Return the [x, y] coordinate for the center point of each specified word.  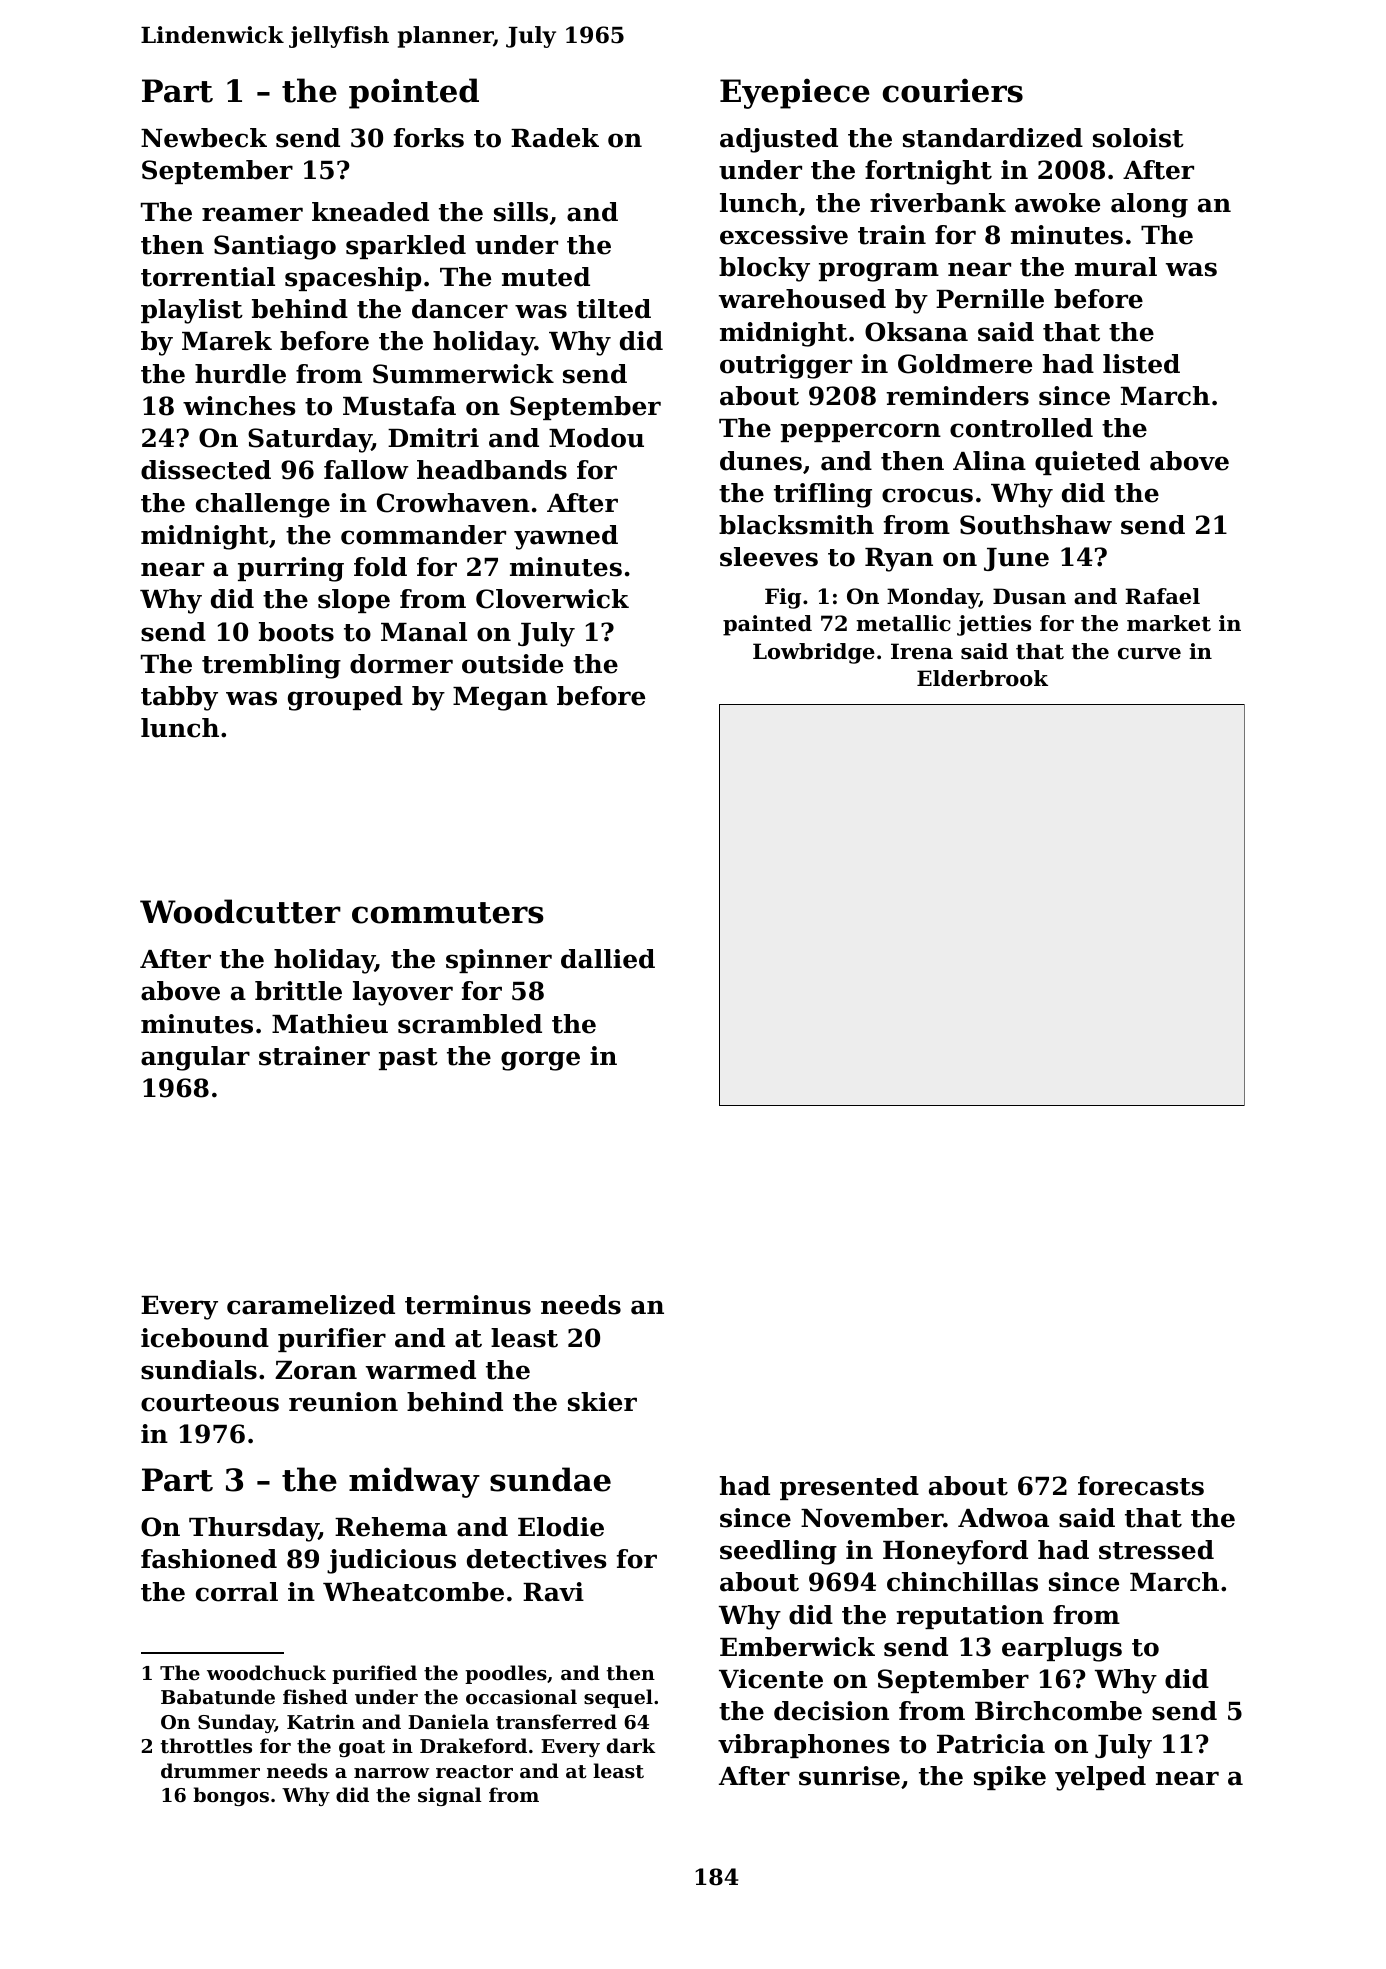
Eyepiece [795, 93]
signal [450, 1796]
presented [849, 1488]
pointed [414, 93]
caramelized [311, 1305]
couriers [953, 90]
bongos [231, 1796]
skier [602, 1402]
